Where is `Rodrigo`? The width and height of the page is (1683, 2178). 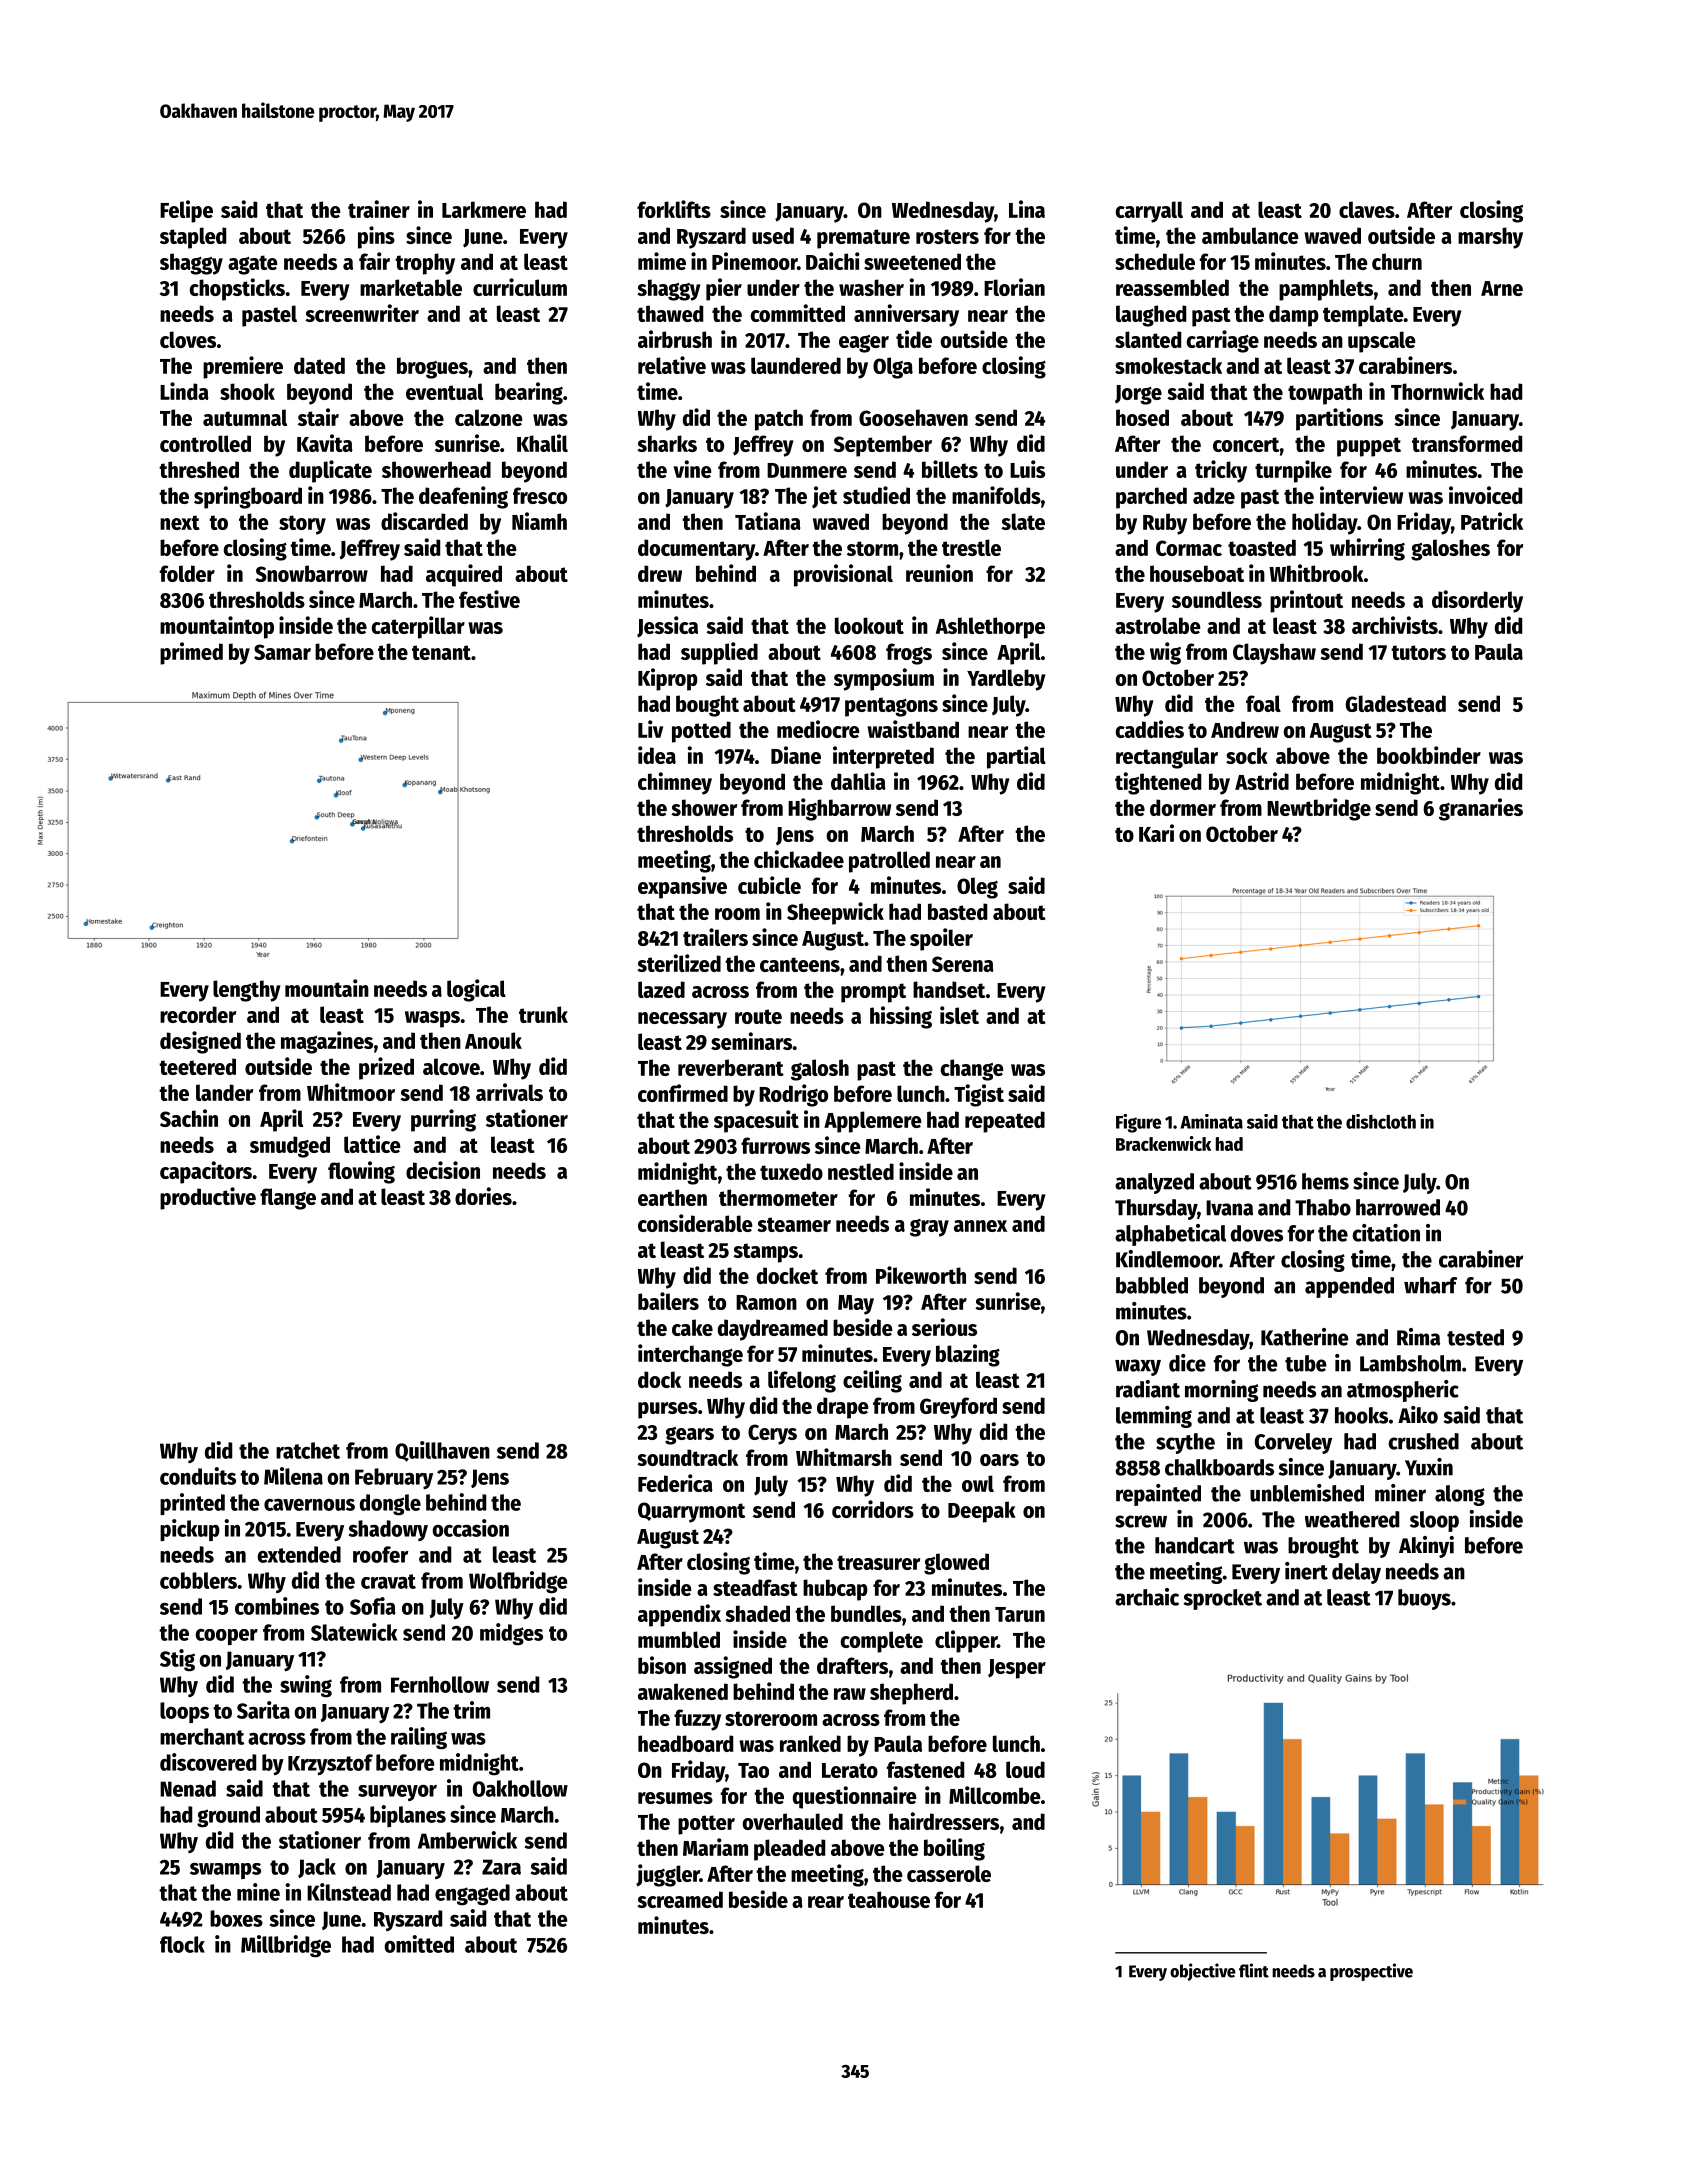
Rodrigo is located at coordinates (793, 1095).
